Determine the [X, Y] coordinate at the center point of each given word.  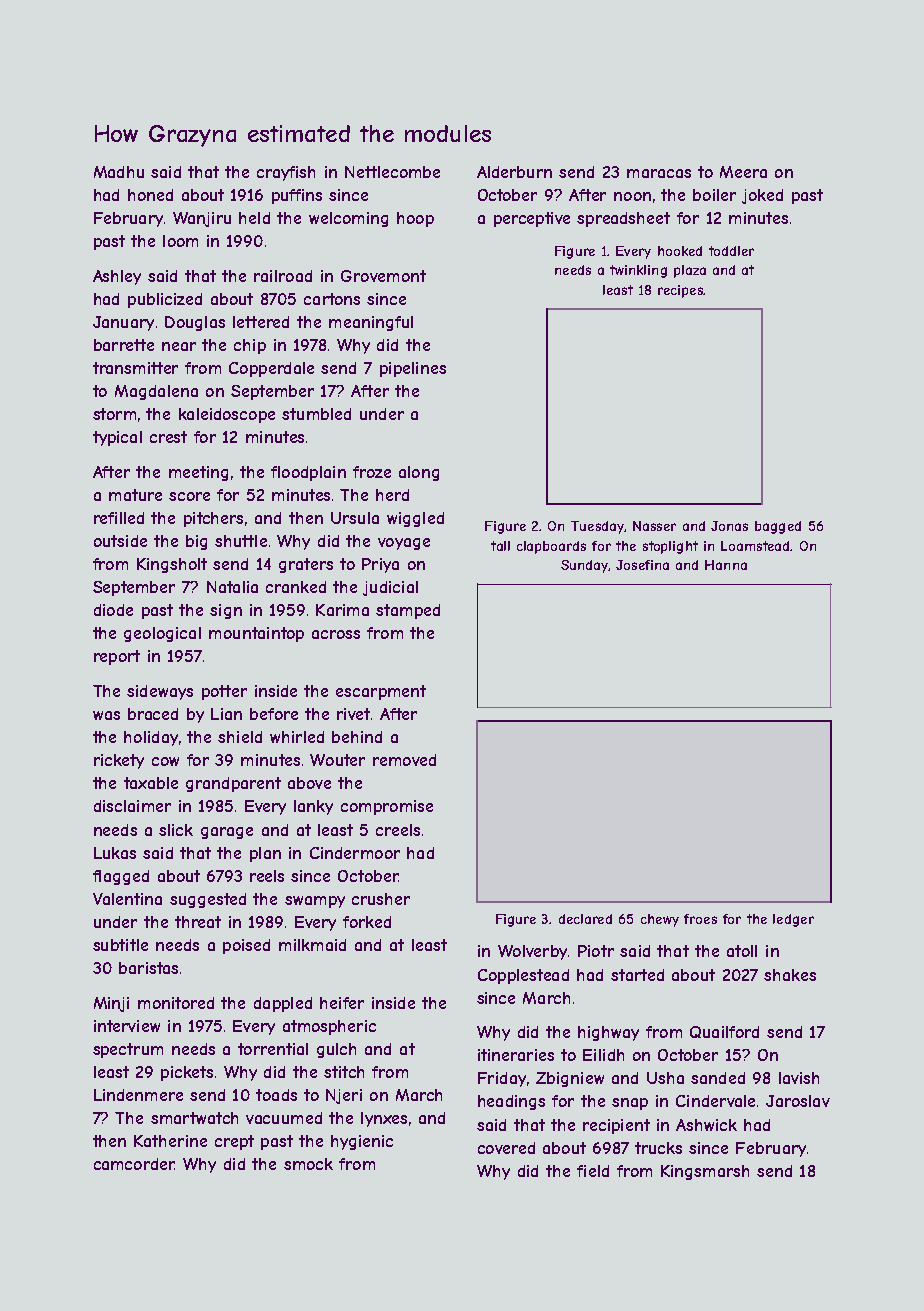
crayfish [286, 173]
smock [308, 1164]
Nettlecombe [392, 172]
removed [404, 760]
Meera [743, 172]
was [106, 715]
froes [700, 919]
